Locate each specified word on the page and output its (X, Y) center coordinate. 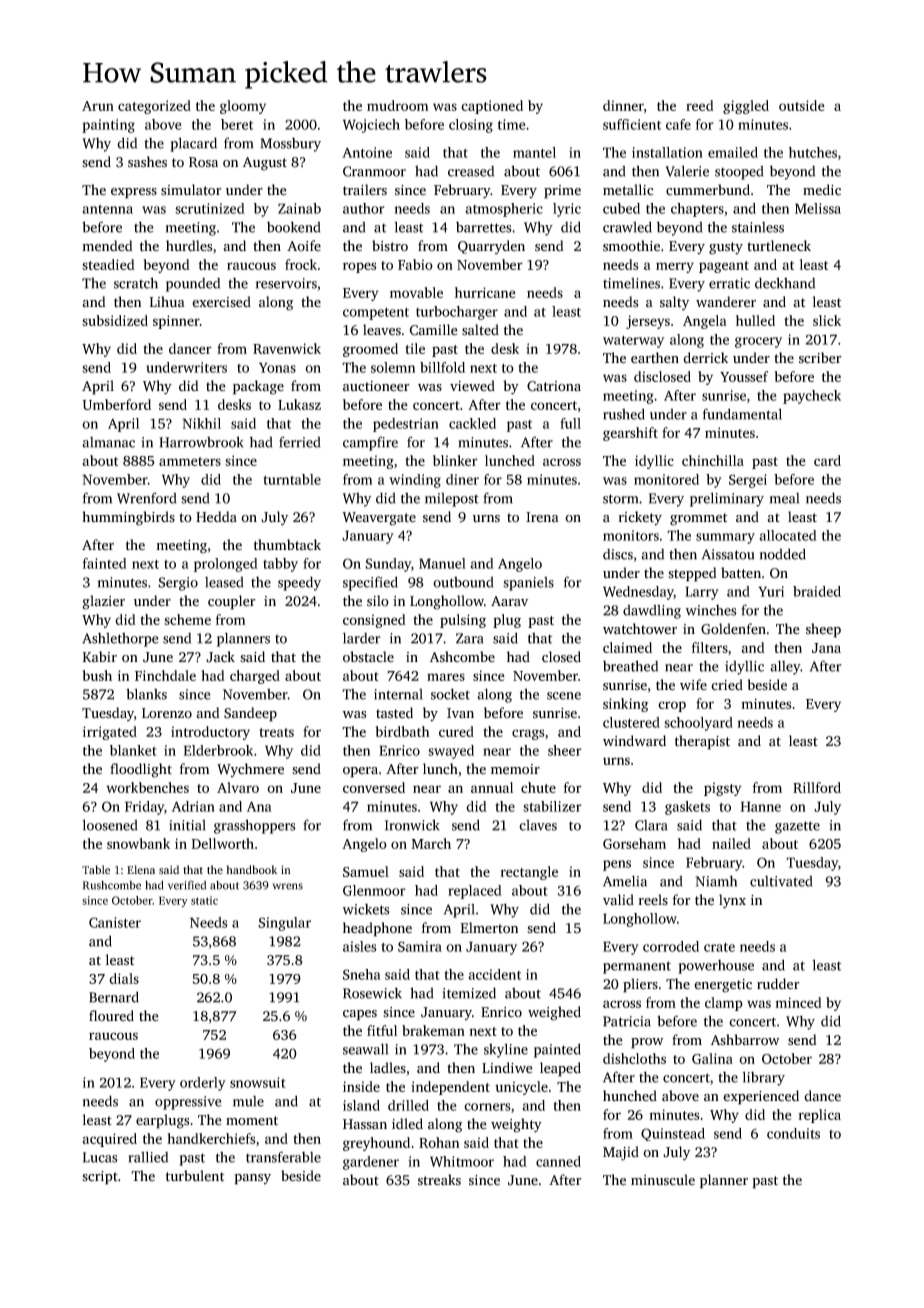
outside (802, 105)
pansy (252, 1179)
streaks (439, 1180)
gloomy (243, 107)
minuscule (663, 1179)
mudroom (398, 105)
